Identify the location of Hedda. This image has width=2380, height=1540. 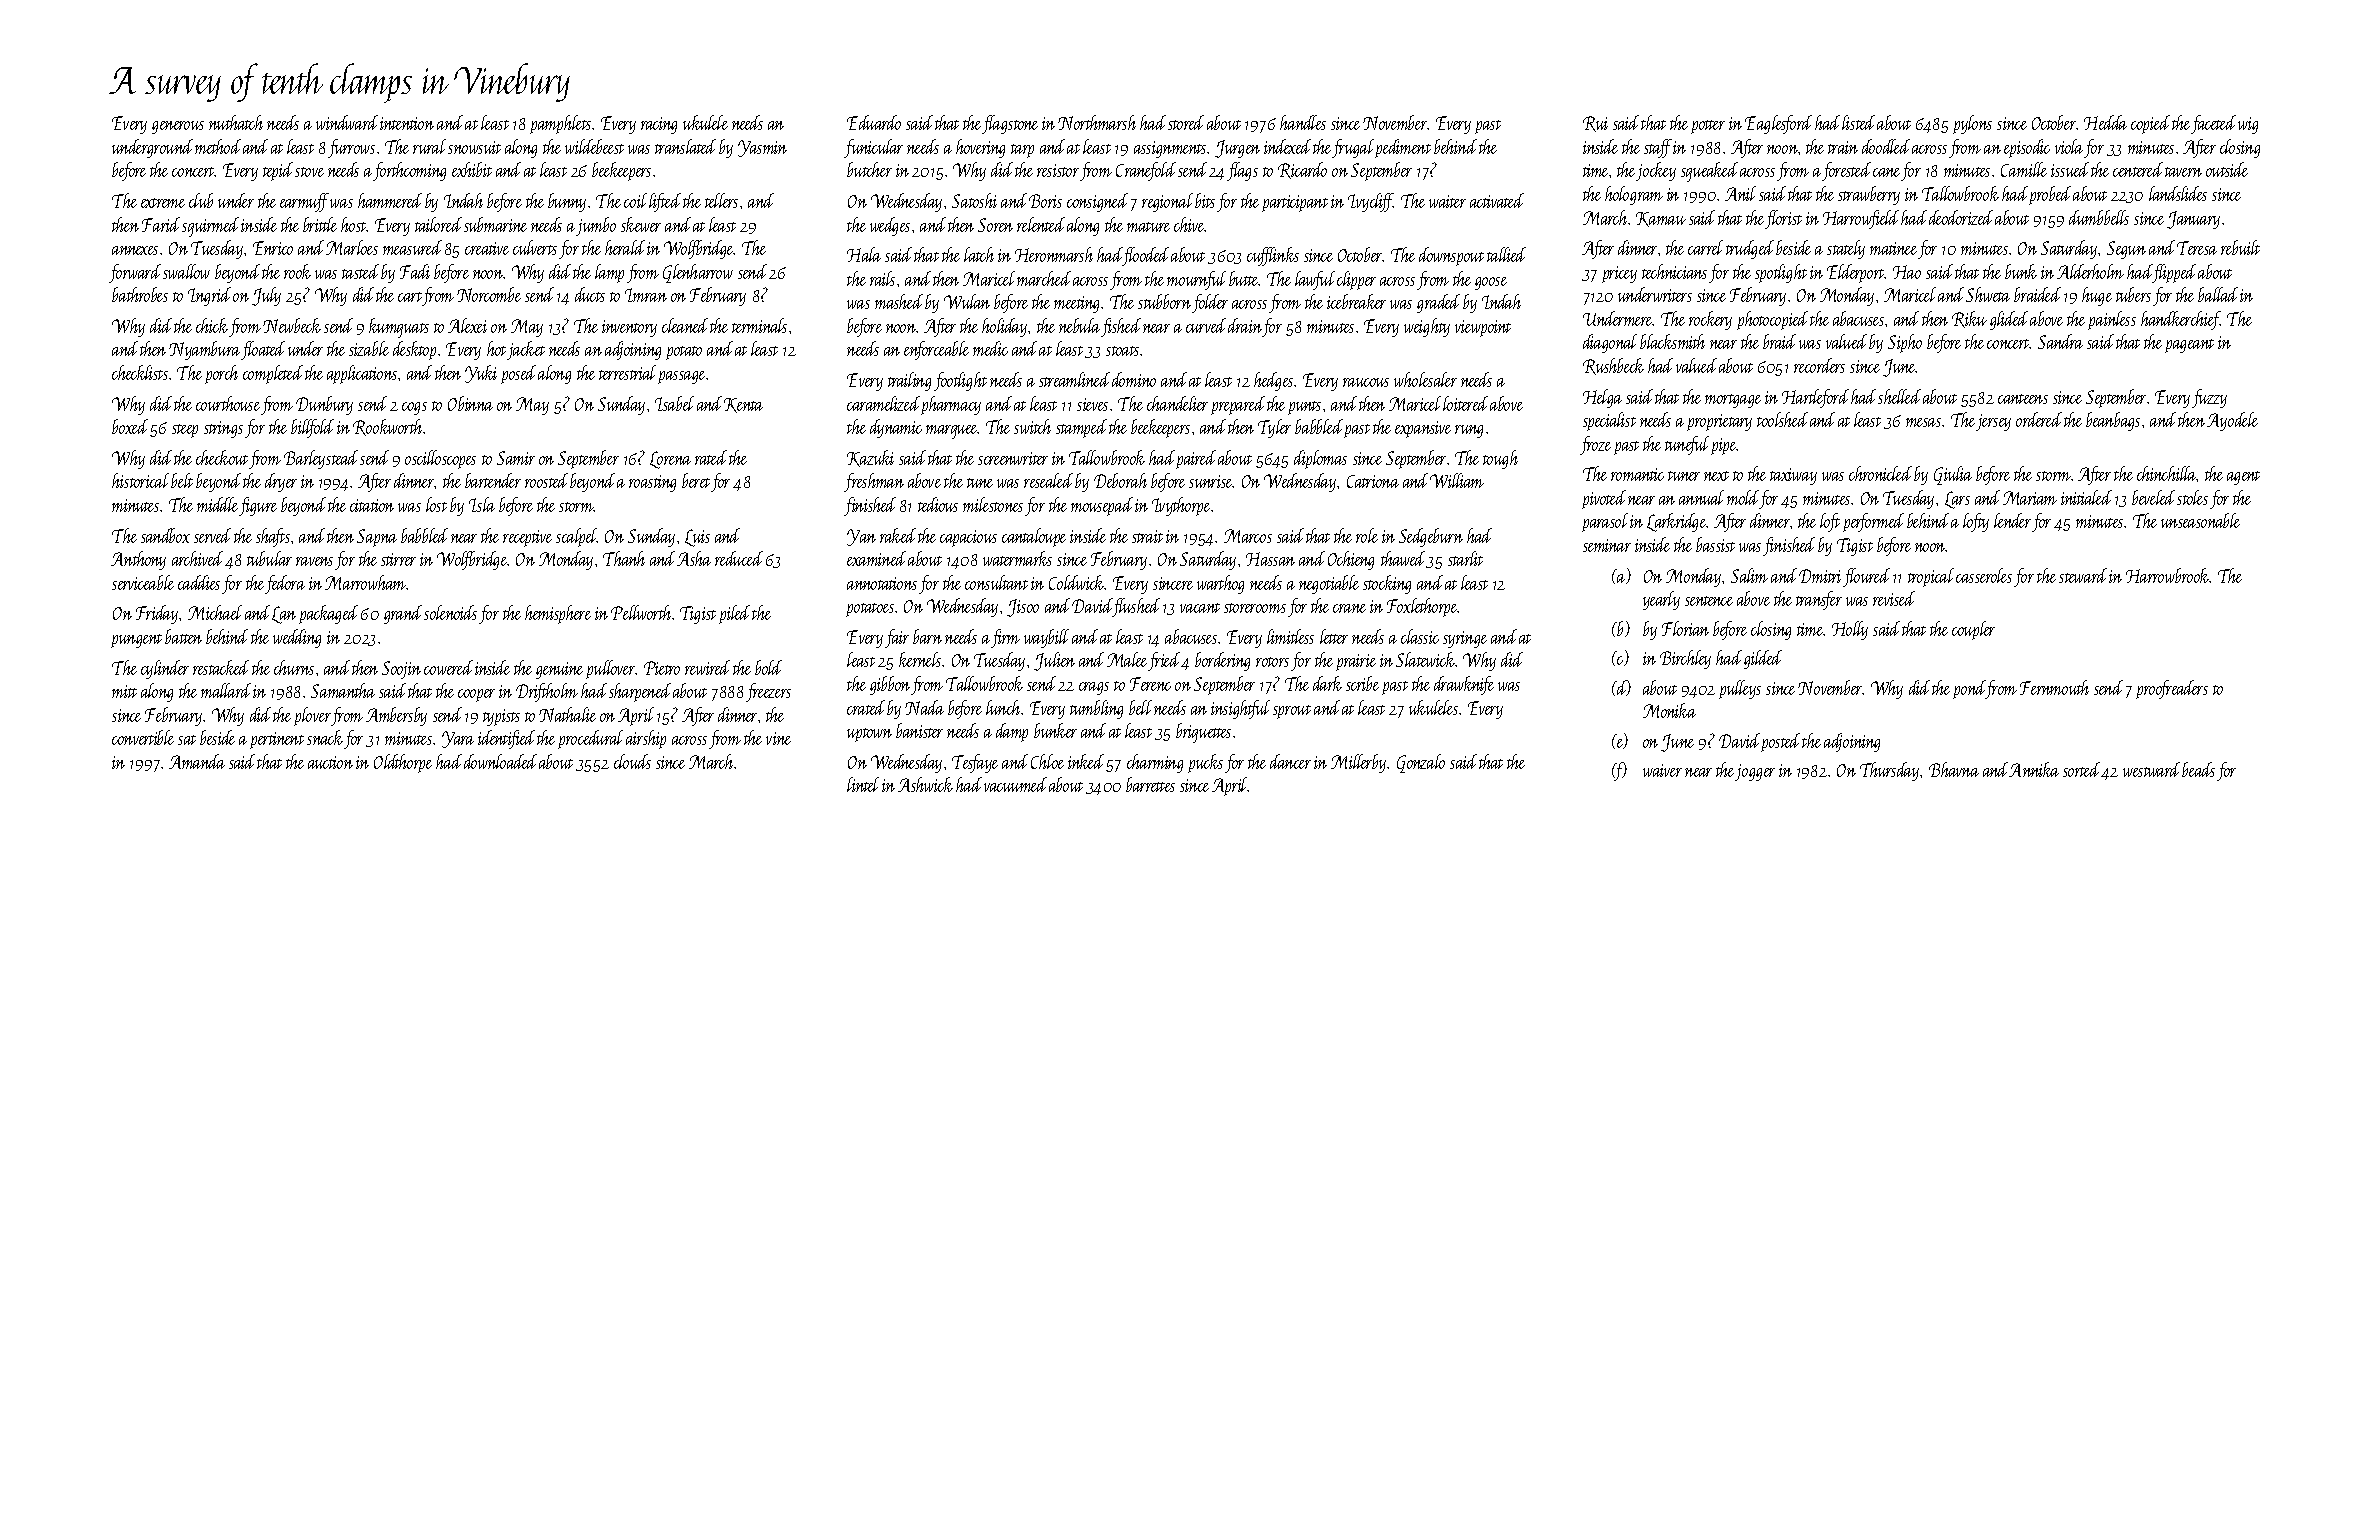
(2105, 122).
